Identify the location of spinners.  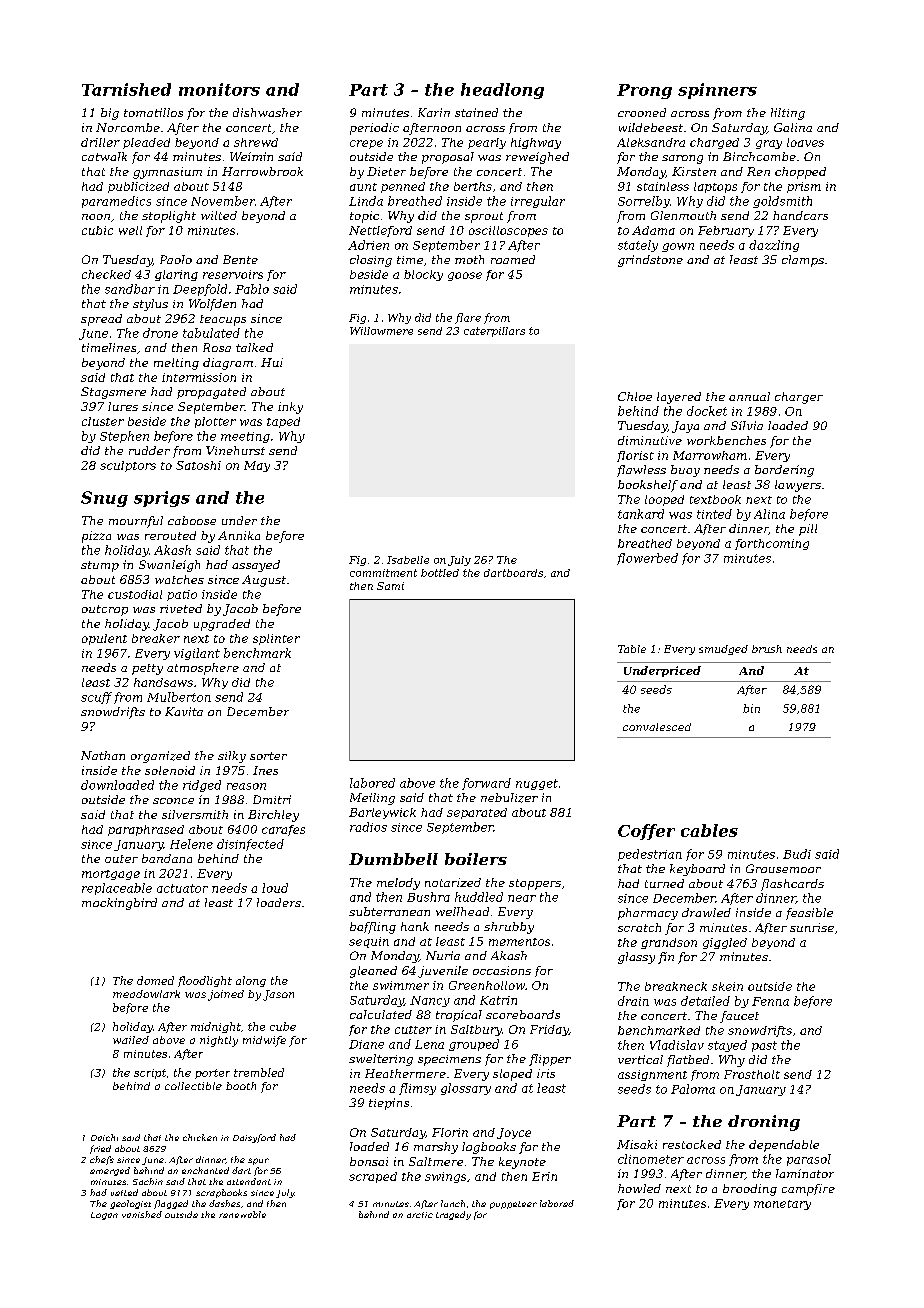
(717, 91).
